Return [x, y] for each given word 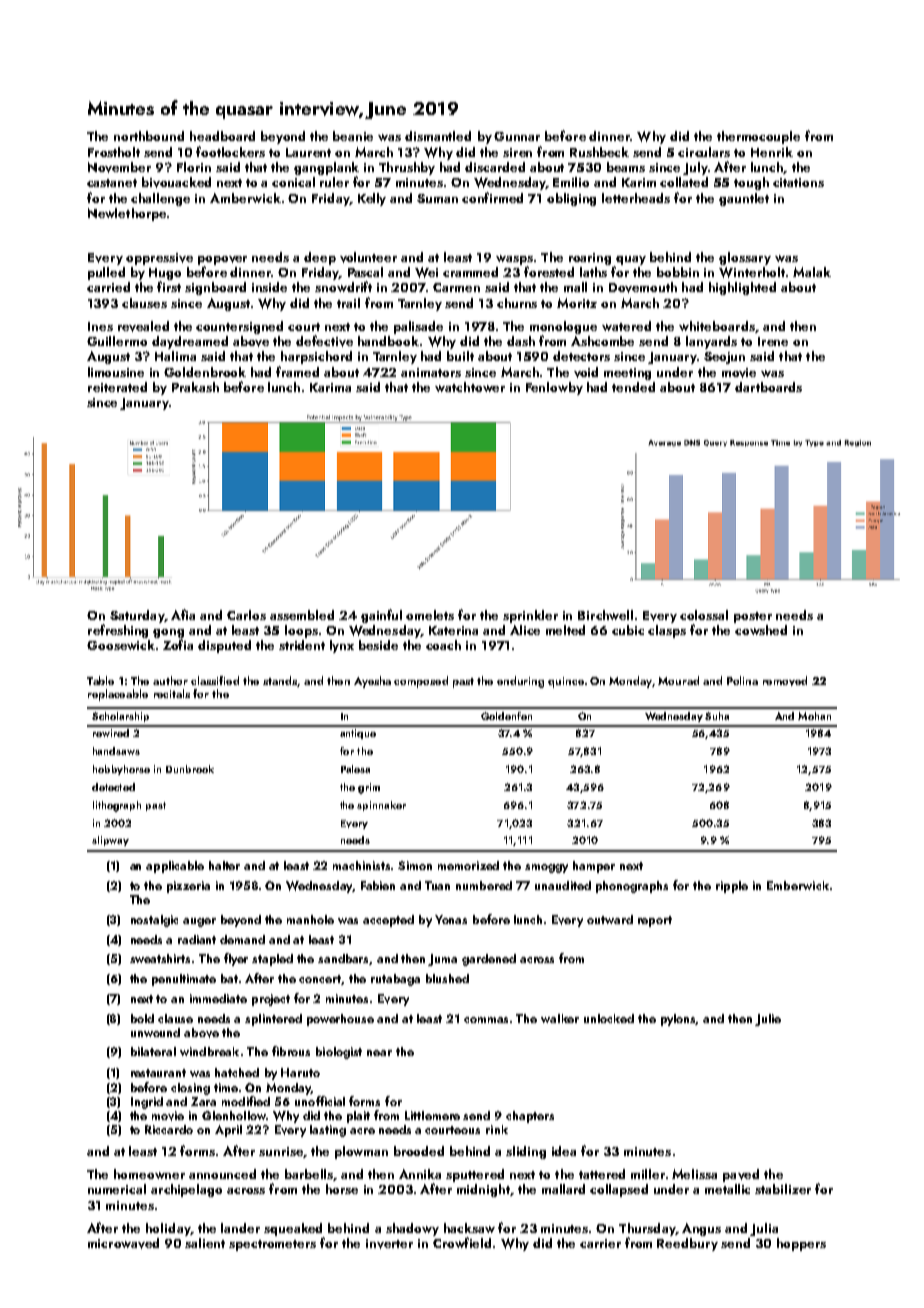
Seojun [724, 358]
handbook [388, 341]
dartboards [768, 387]
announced [222, 1174]
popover [222, 260]
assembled [302, 615]
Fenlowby [554, 388]
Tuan [437, 885]
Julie [768, 1020]
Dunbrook [190, 769]
